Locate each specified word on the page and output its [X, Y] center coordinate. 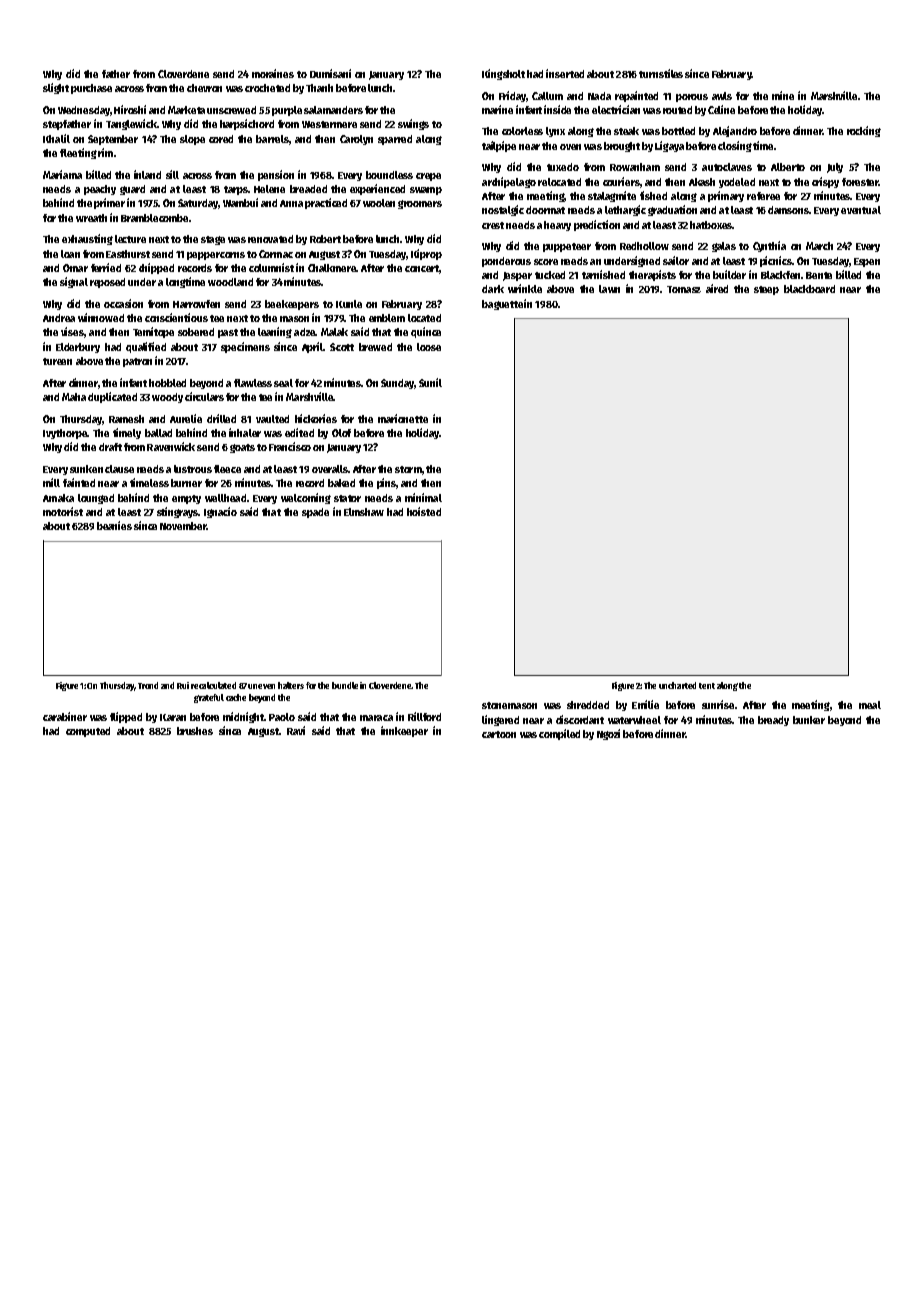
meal [870, 705]
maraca [376, 718]
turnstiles [661, 73]
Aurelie [186, 418]
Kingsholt [503, 74]
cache [236, 697]
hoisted [424, 511]
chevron [204, 88]
